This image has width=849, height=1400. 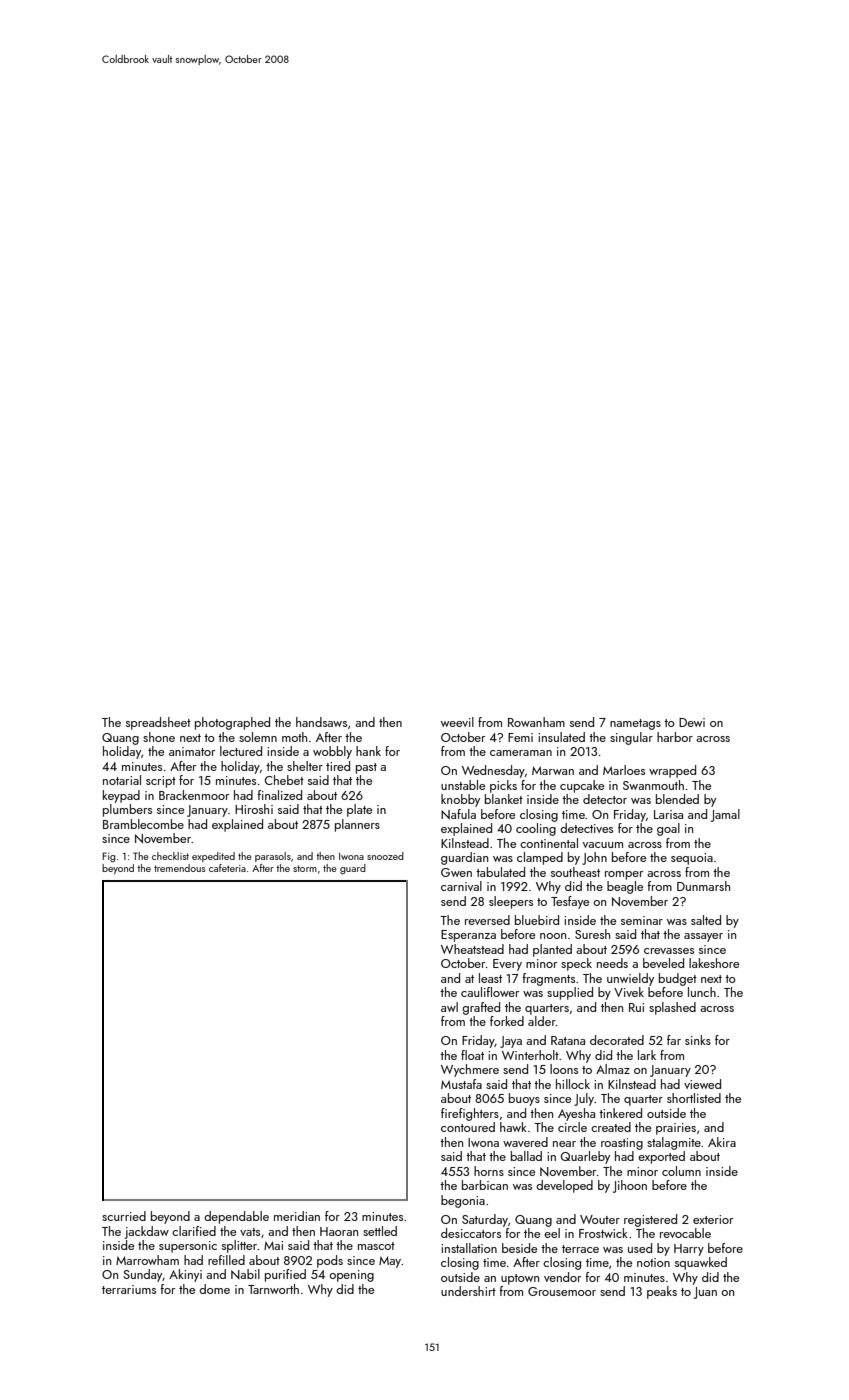 What do you see at coordinates (702, 992) in the image?
I see `lunch` at bounding box center [702, 992].
